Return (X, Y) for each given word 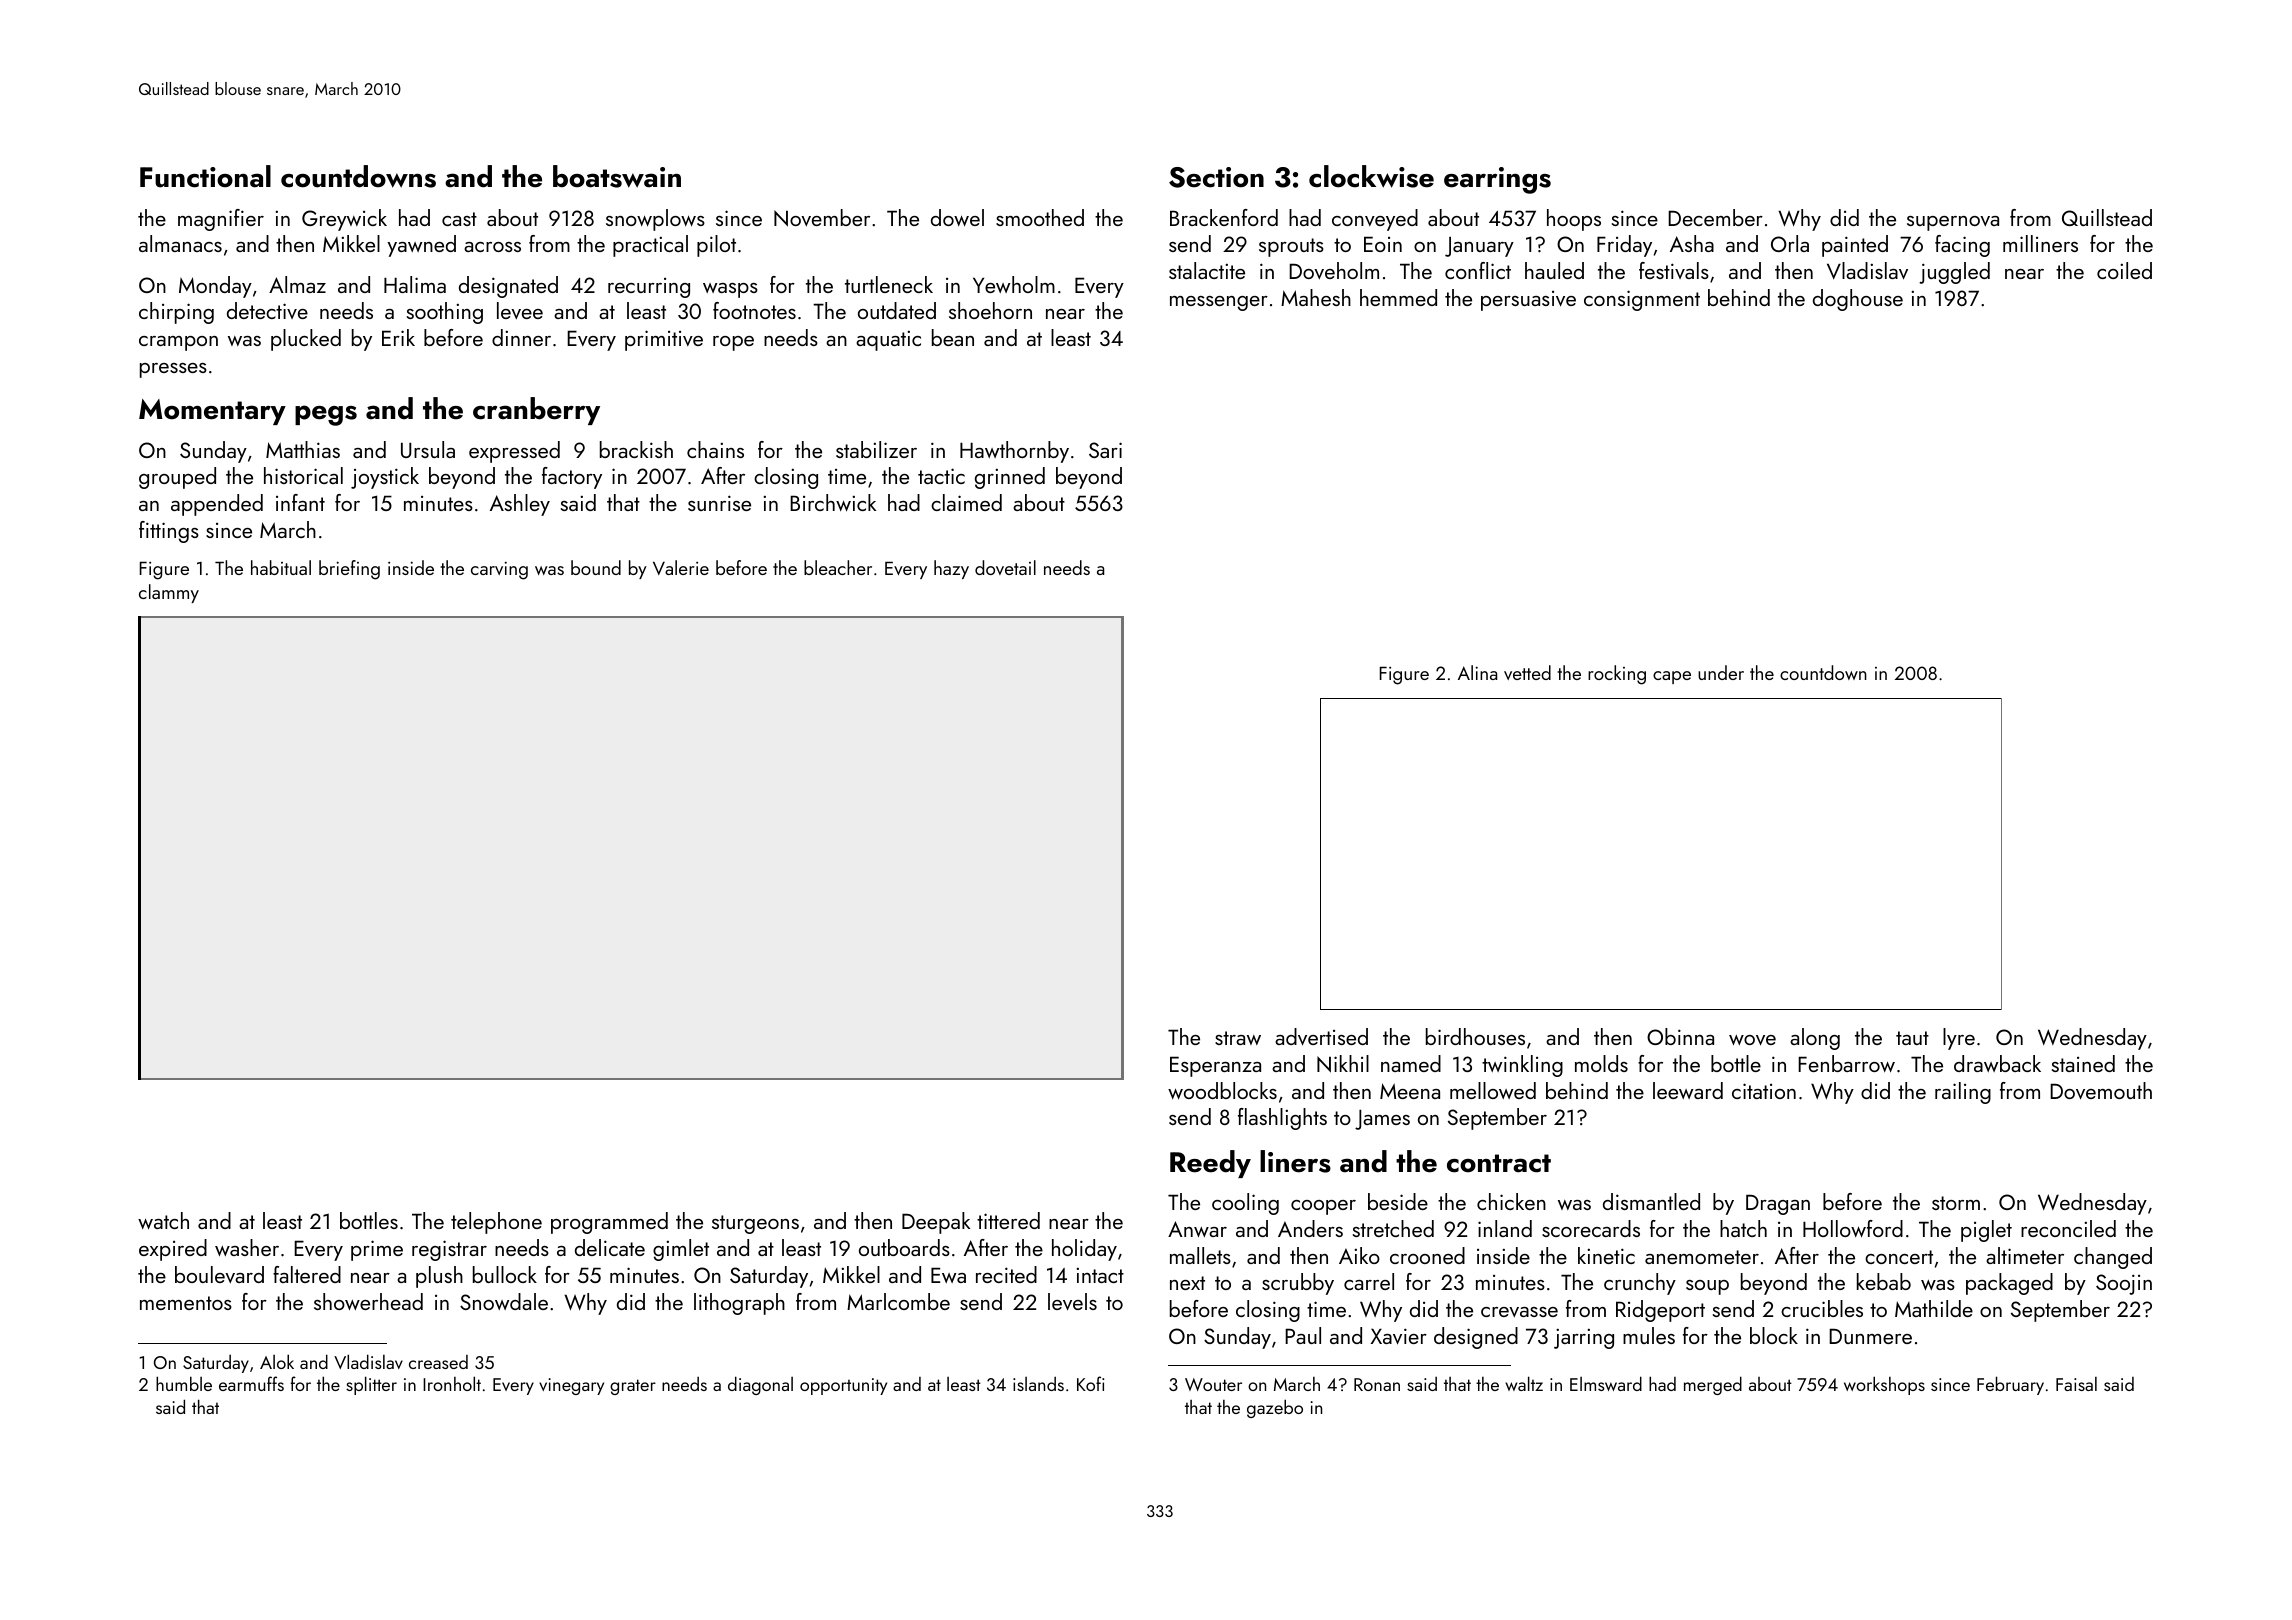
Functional (205, 176)
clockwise (1371, 176)
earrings (1497, 180)
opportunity (843, 1386)
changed (2113, 1258)
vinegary (571, 1386)
